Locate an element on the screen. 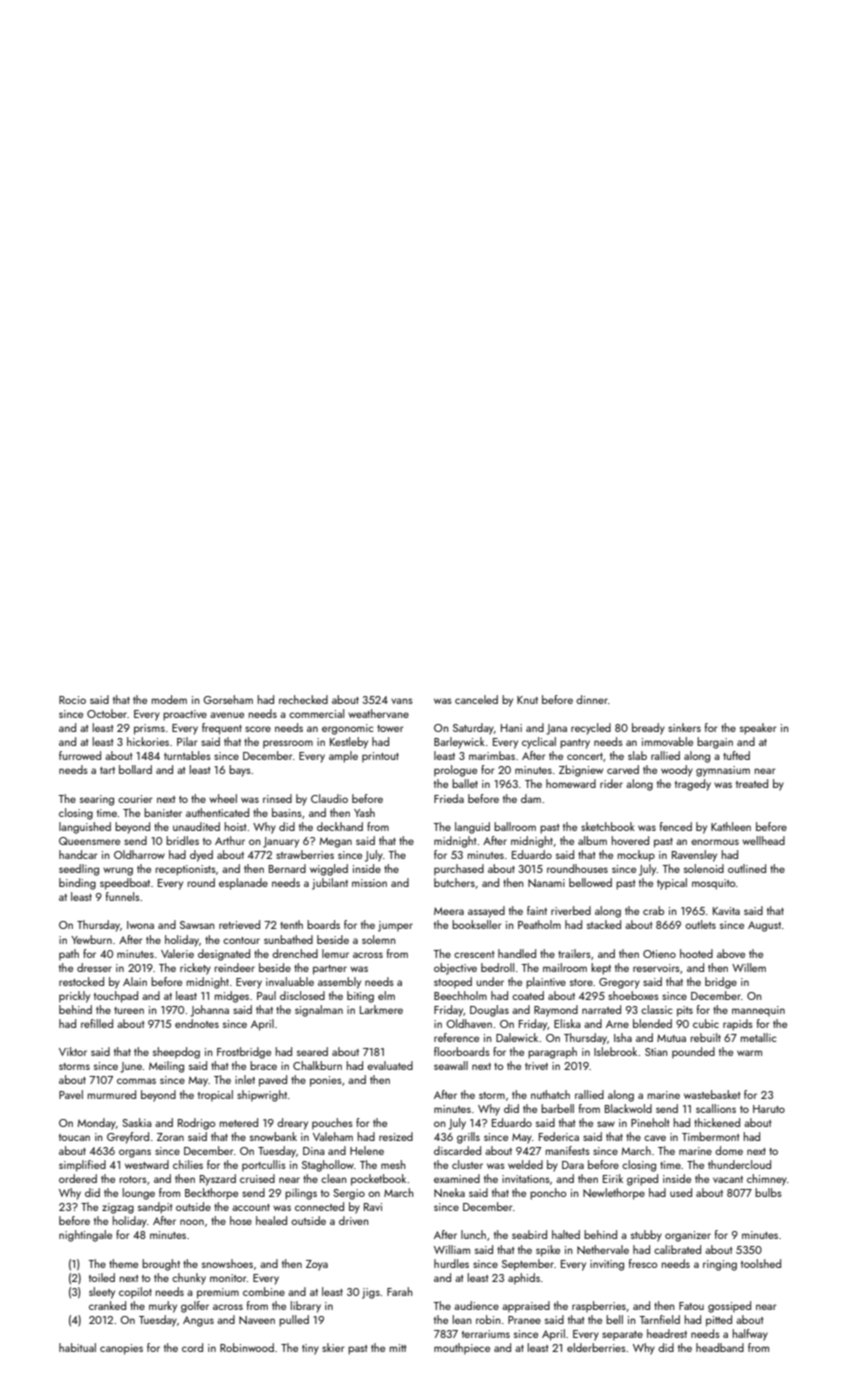 The height and width of the screenshot is (1400, 849). canceled is located at coordinates (476, 699).
